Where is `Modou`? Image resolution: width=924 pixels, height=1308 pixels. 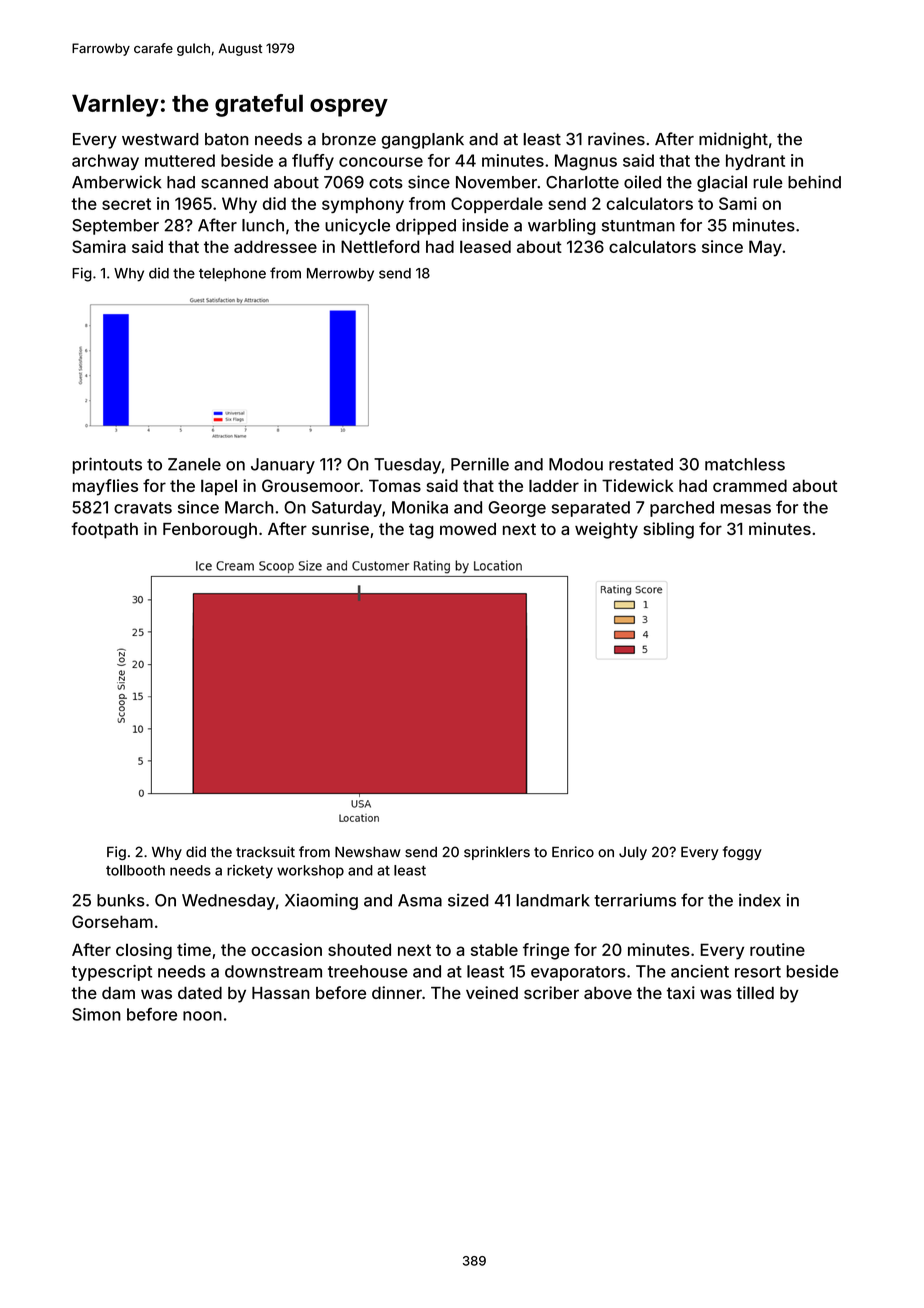
Modou is located at coordinates (576, 464).
